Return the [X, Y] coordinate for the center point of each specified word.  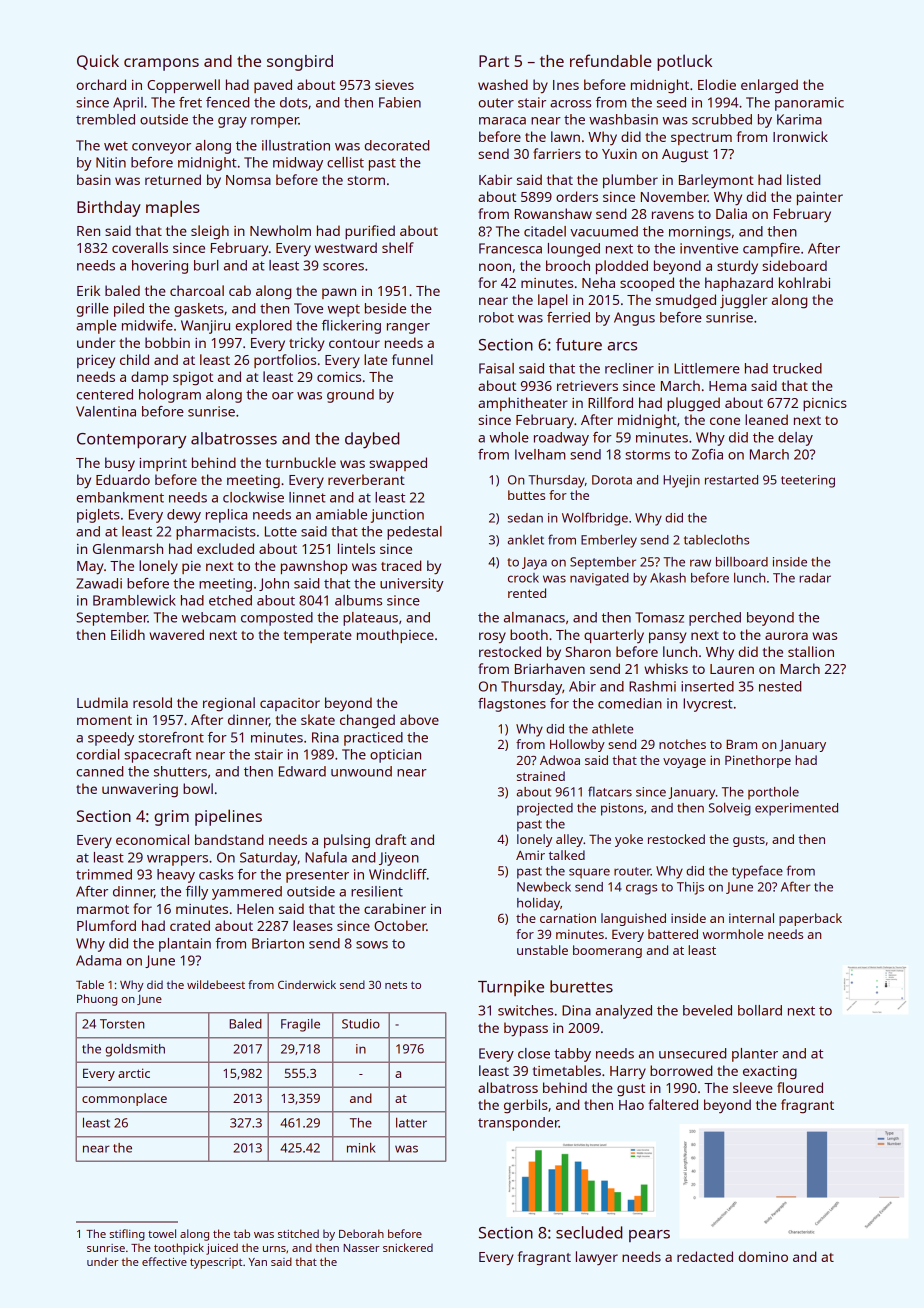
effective [164, 1261]
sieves [394, 85]
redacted [705, 1256]
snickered [408, 1247]
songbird [300, 63]
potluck [684, 62]
